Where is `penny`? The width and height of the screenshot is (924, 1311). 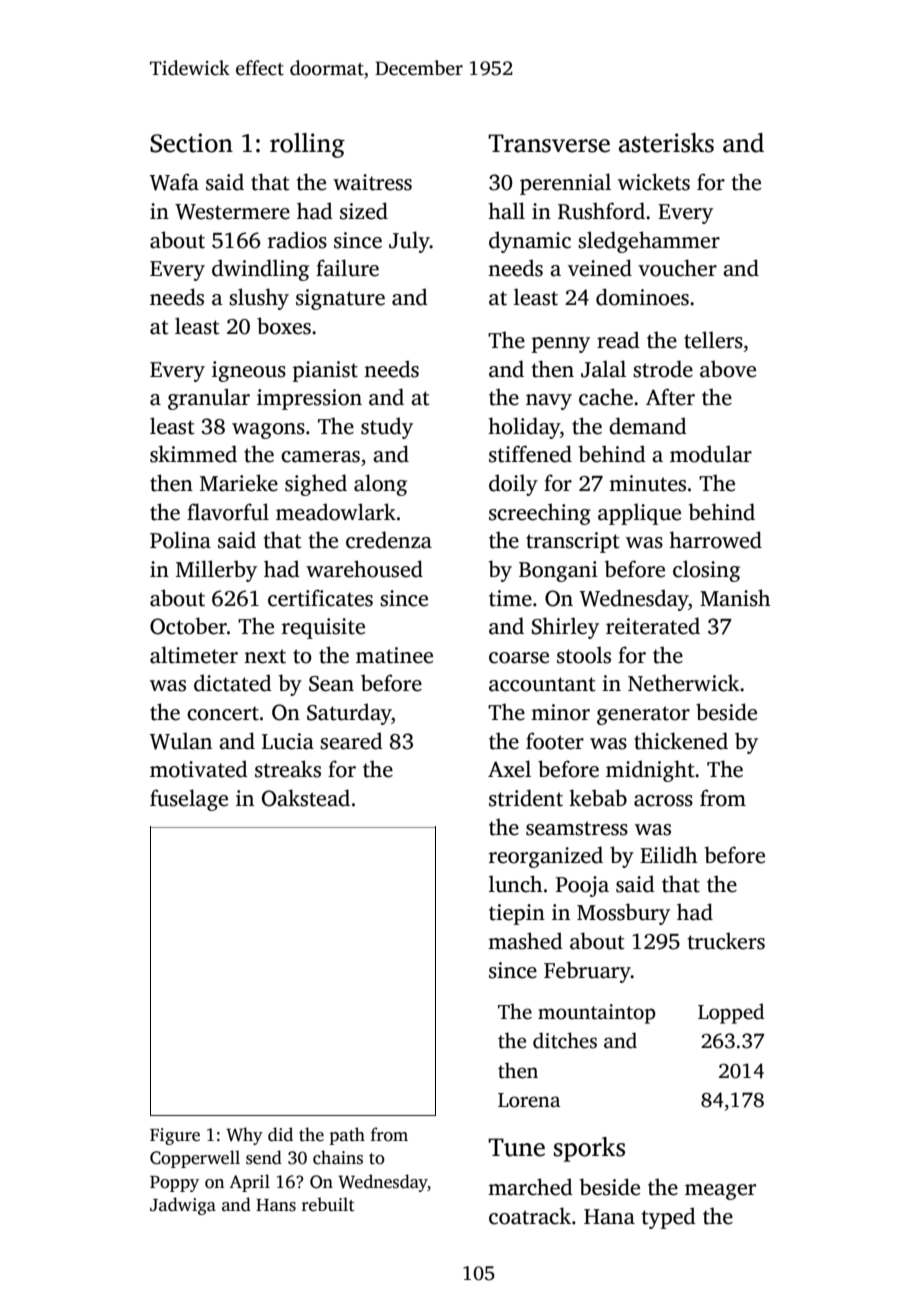
penny is located at coordinates (561, 345).
